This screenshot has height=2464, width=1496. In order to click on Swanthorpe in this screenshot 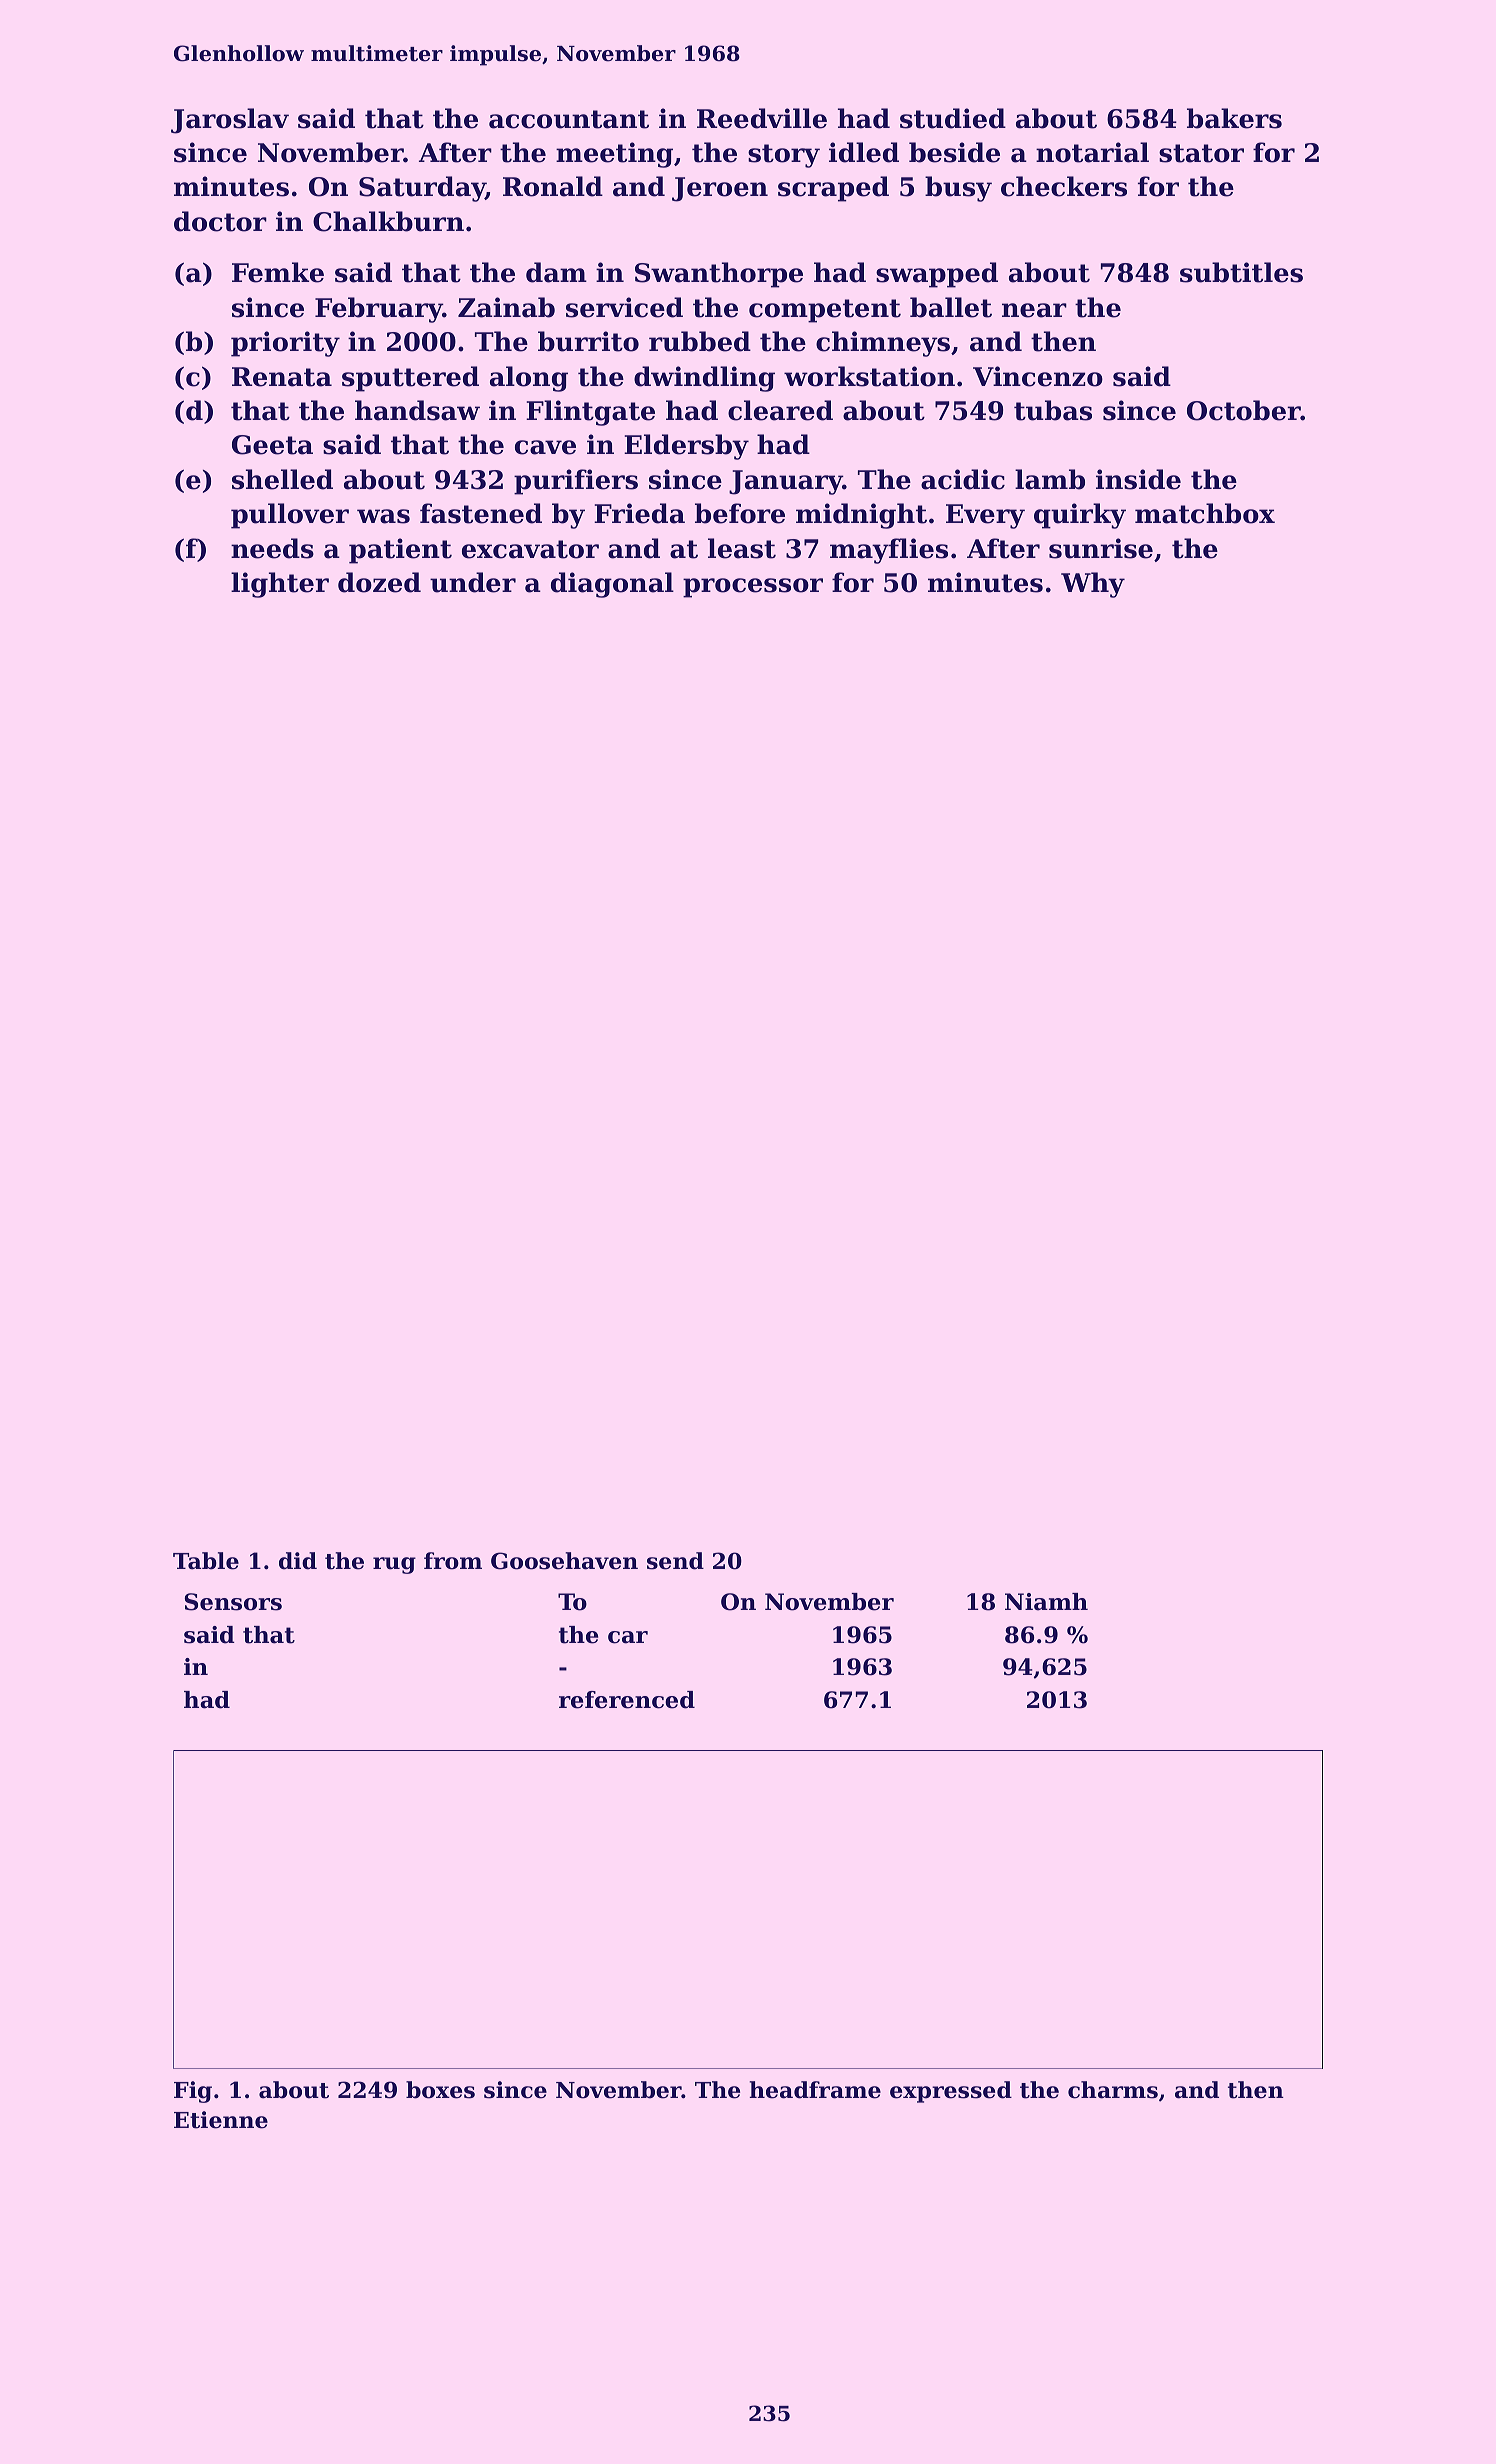, I will do `click(719, 275)`.
